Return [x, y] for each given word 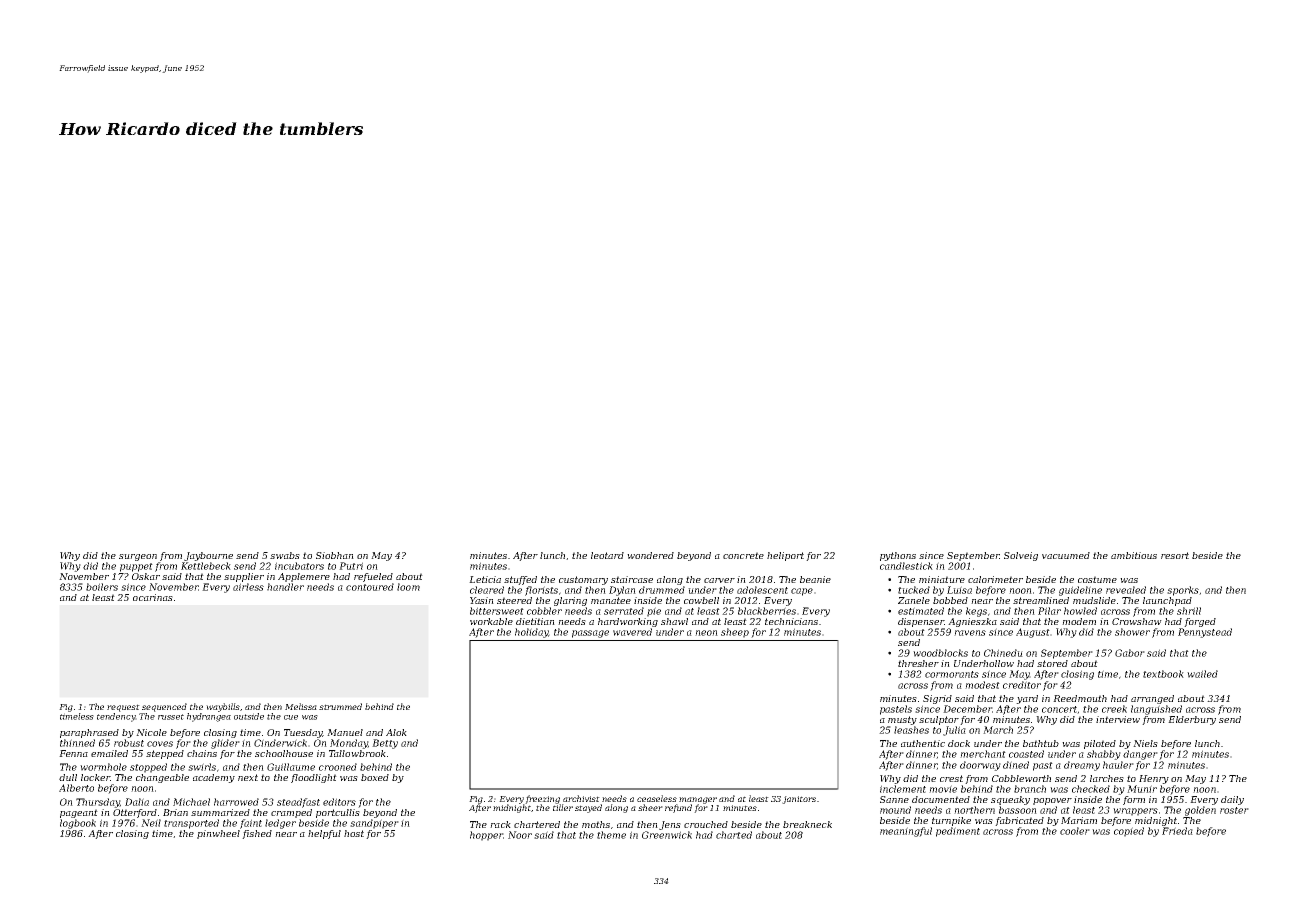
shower [1132, 632]
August [1033, 633]
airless [248, 587]
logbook [78, 824]
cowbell [701, 600]
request [123, 708]
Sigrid [937, 699]
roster [1234, 810]
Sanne [894, 799]
